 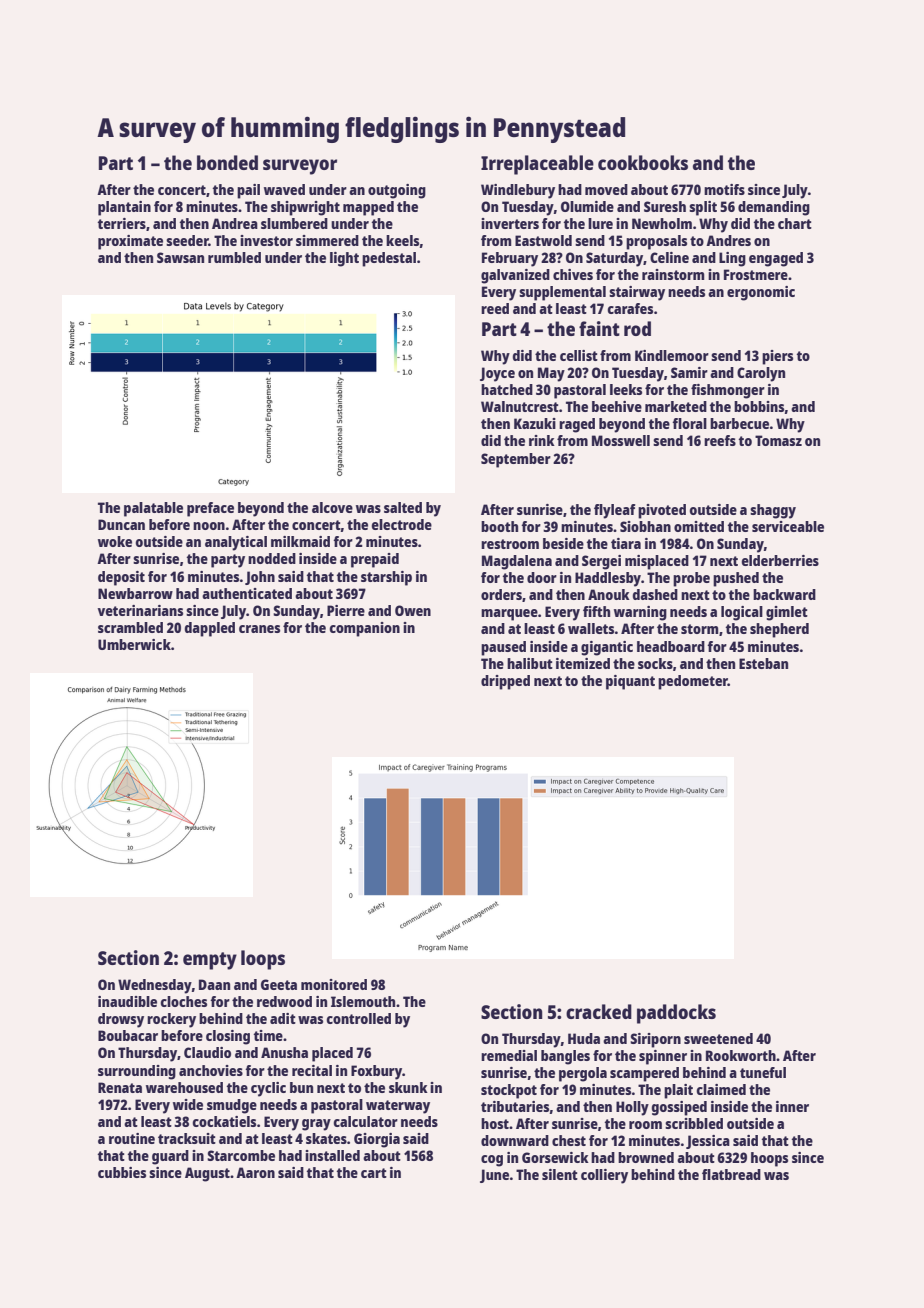 I want to click on Kindlemoor, so click(x=672, y=355).
